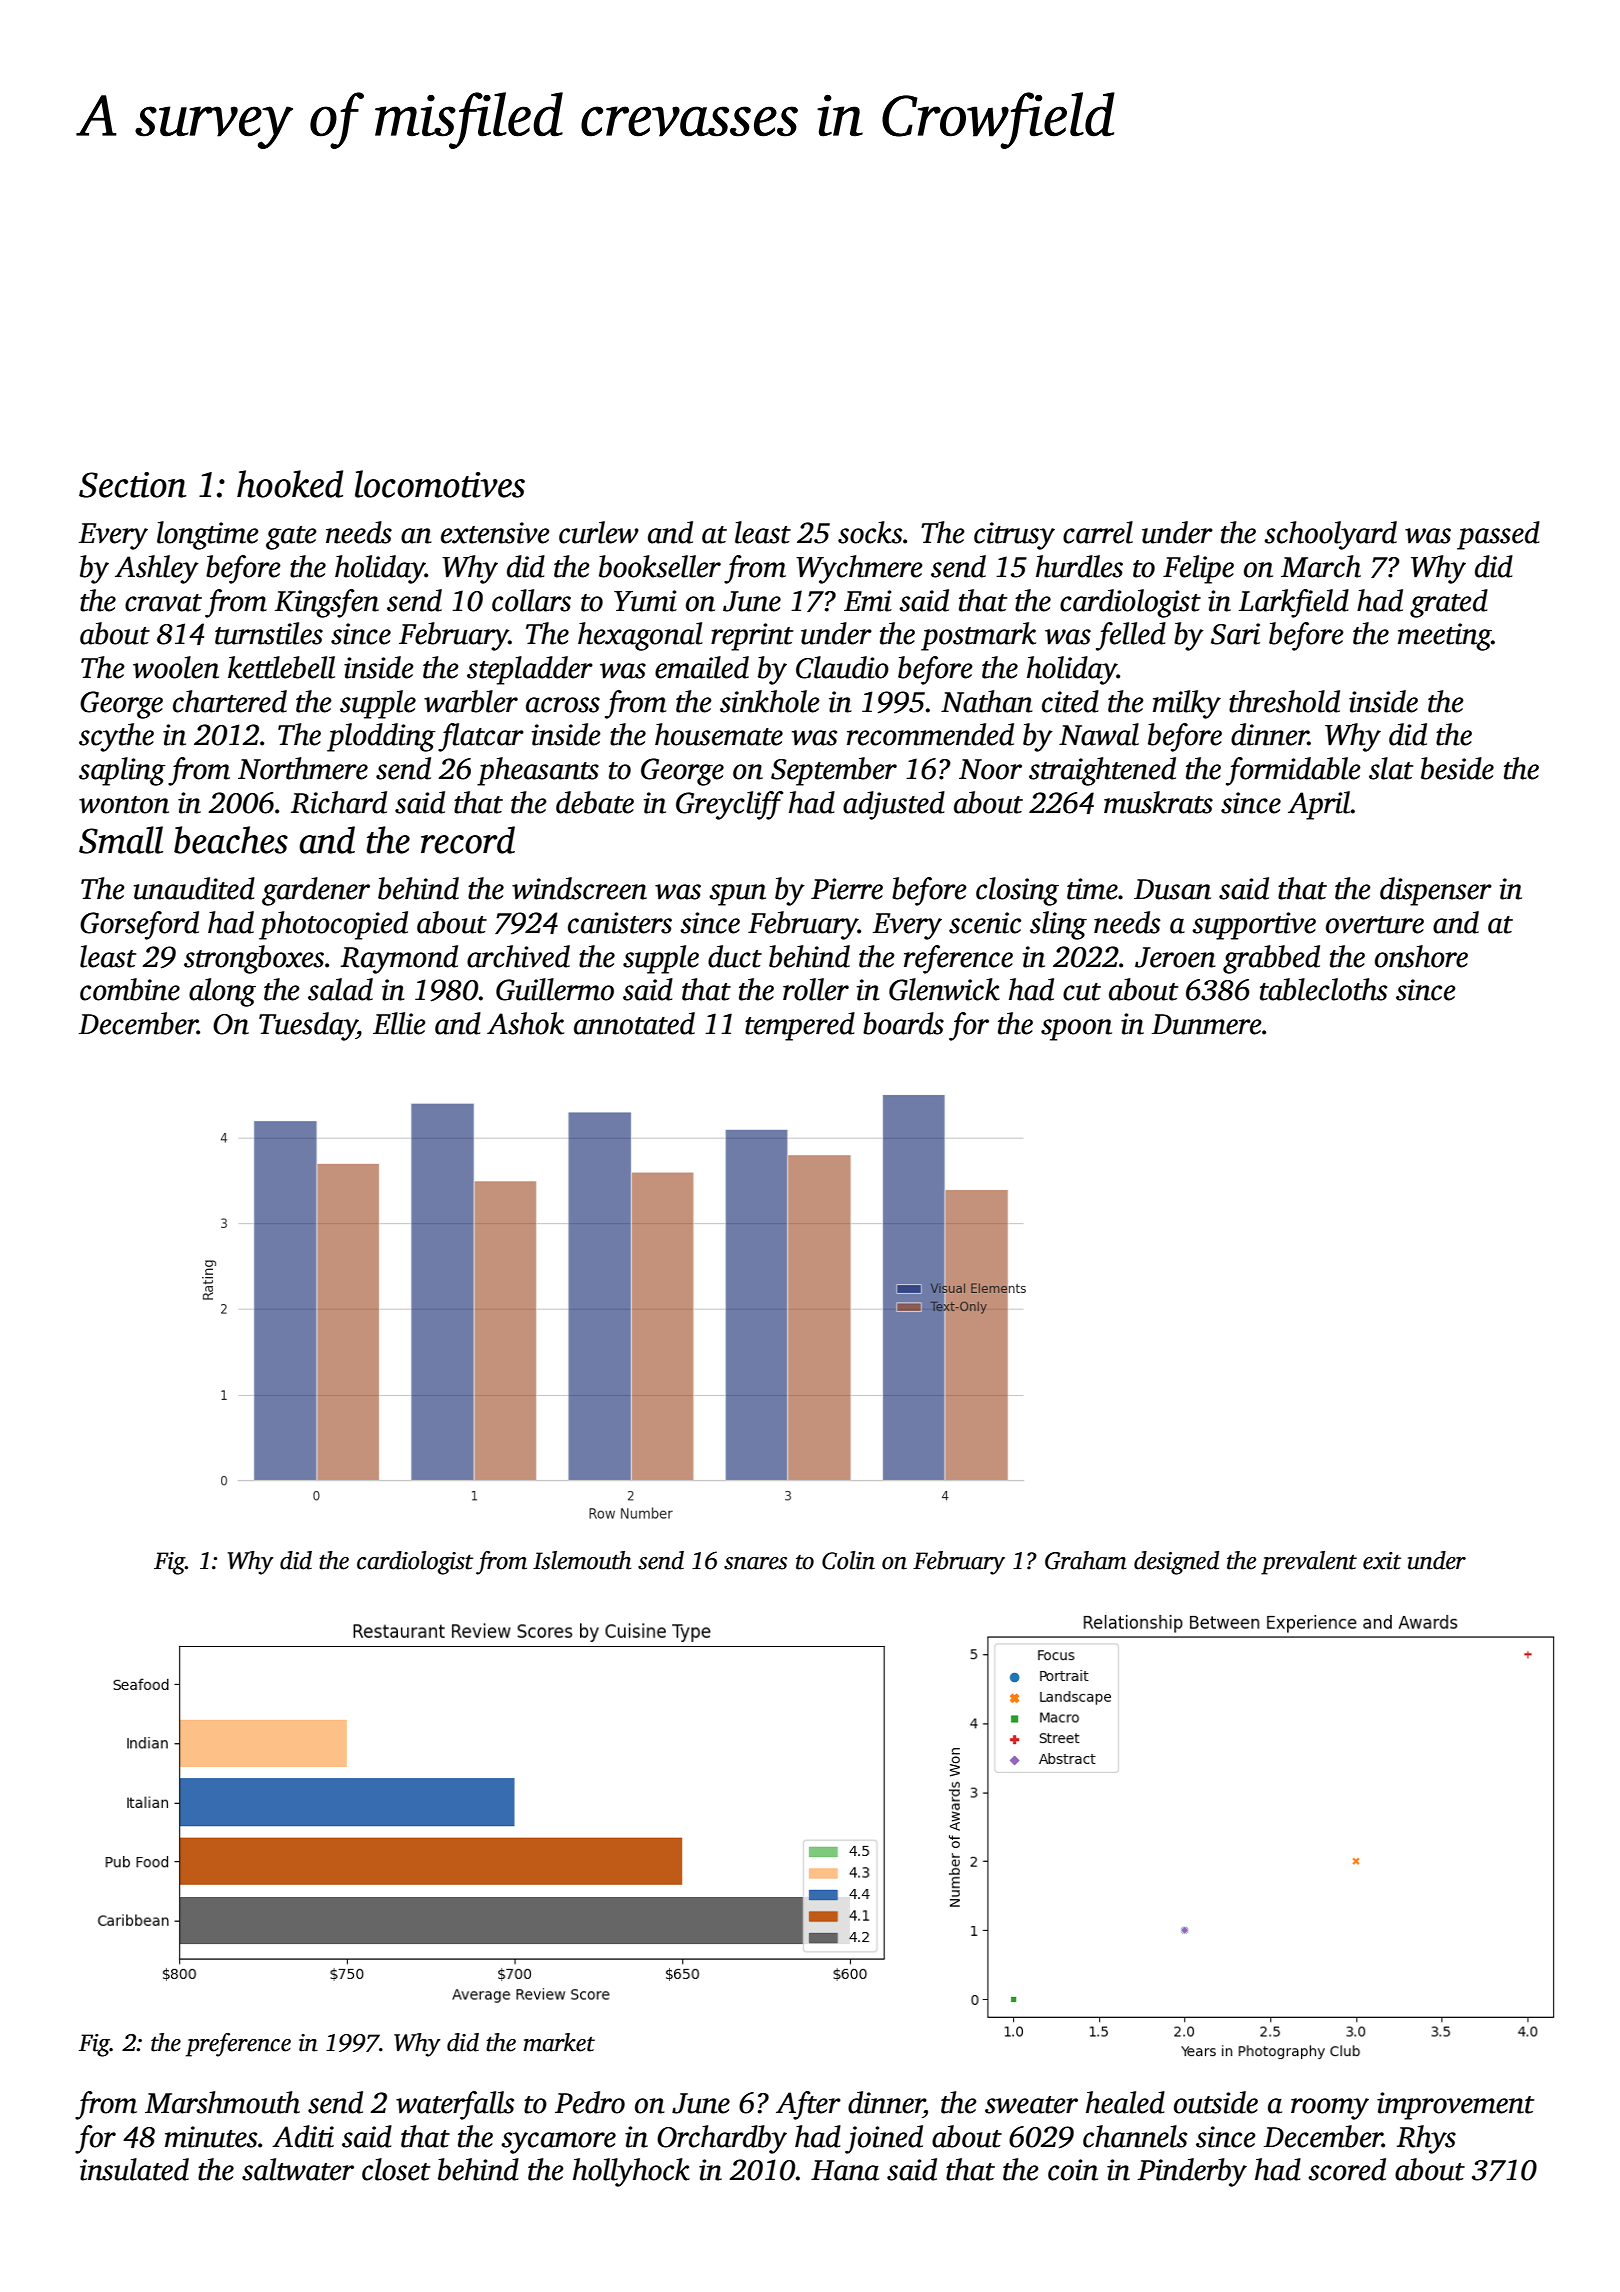 Image resolution: width=1620 pixels, height=2292 pixels. What do you see at coordinates (755, 1563) in the screenshot?
I see `snares` at bounding box center [755, 1563].
